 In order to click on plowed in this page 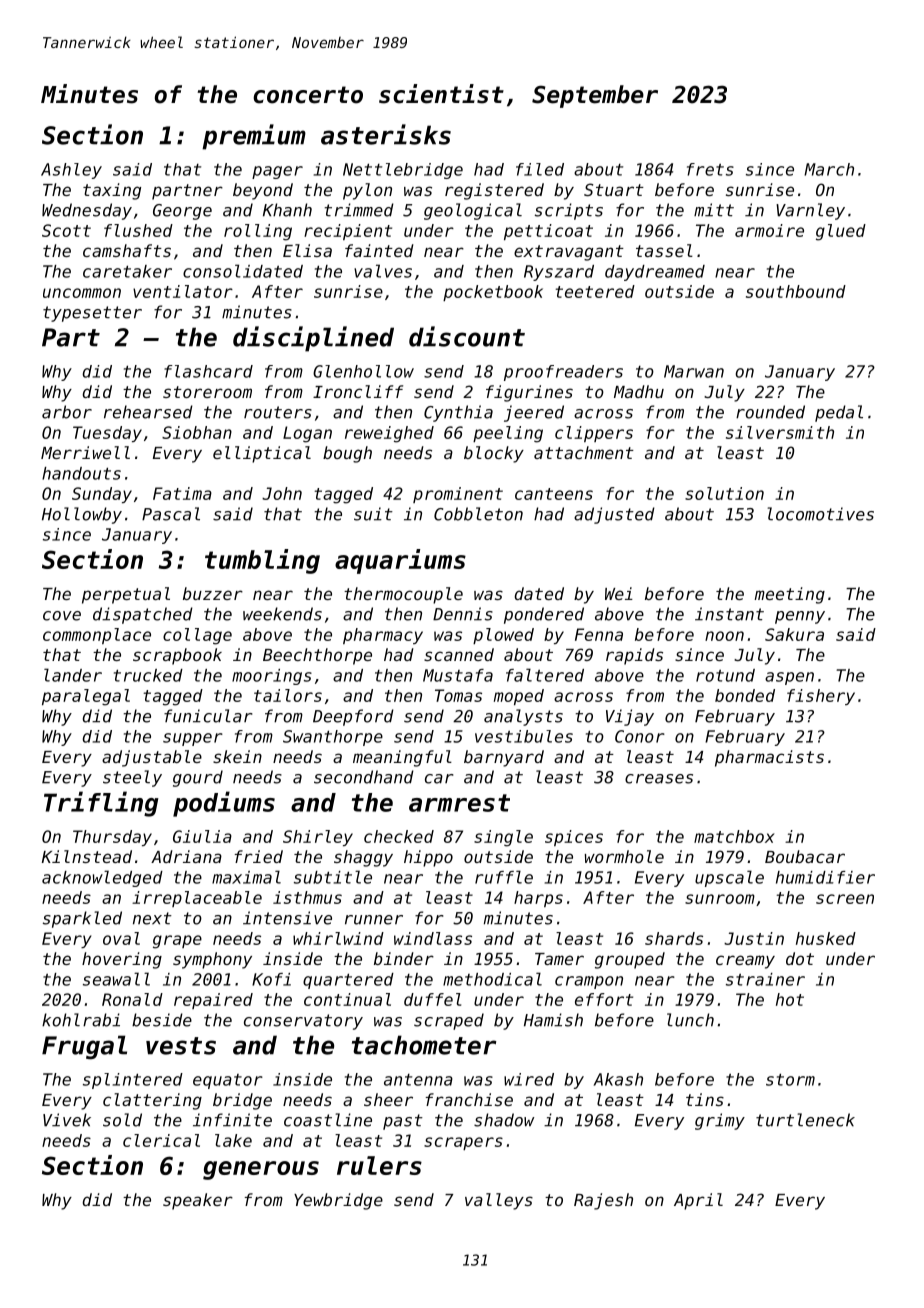, I will do `click(503, 636)`.
